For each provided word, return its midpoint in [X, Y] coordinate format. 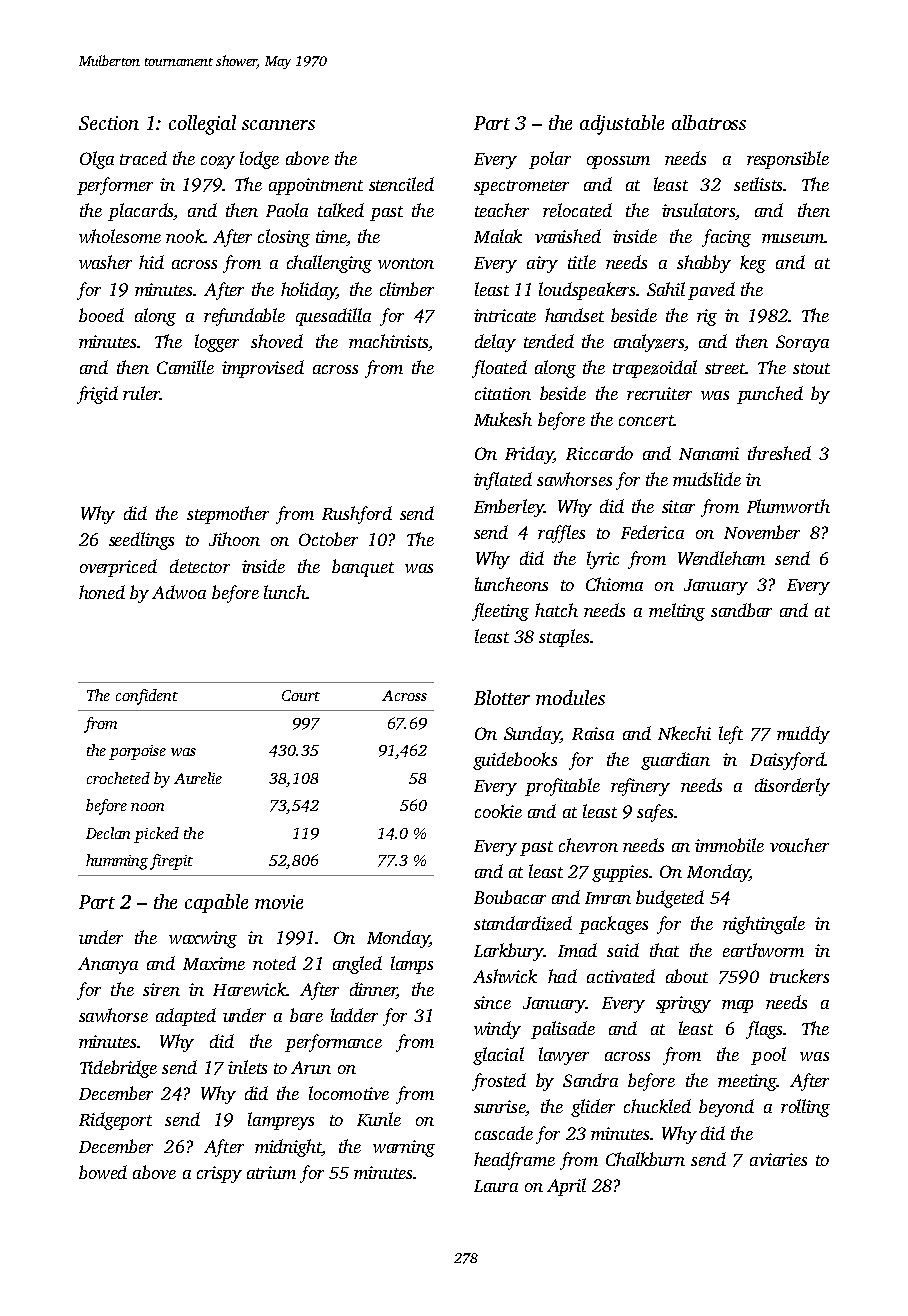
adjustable [622, 125]
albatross [709, 122]
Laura [496, 1186]
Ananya [108, 965]
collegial [202, 125]
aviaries [778, 1159]
